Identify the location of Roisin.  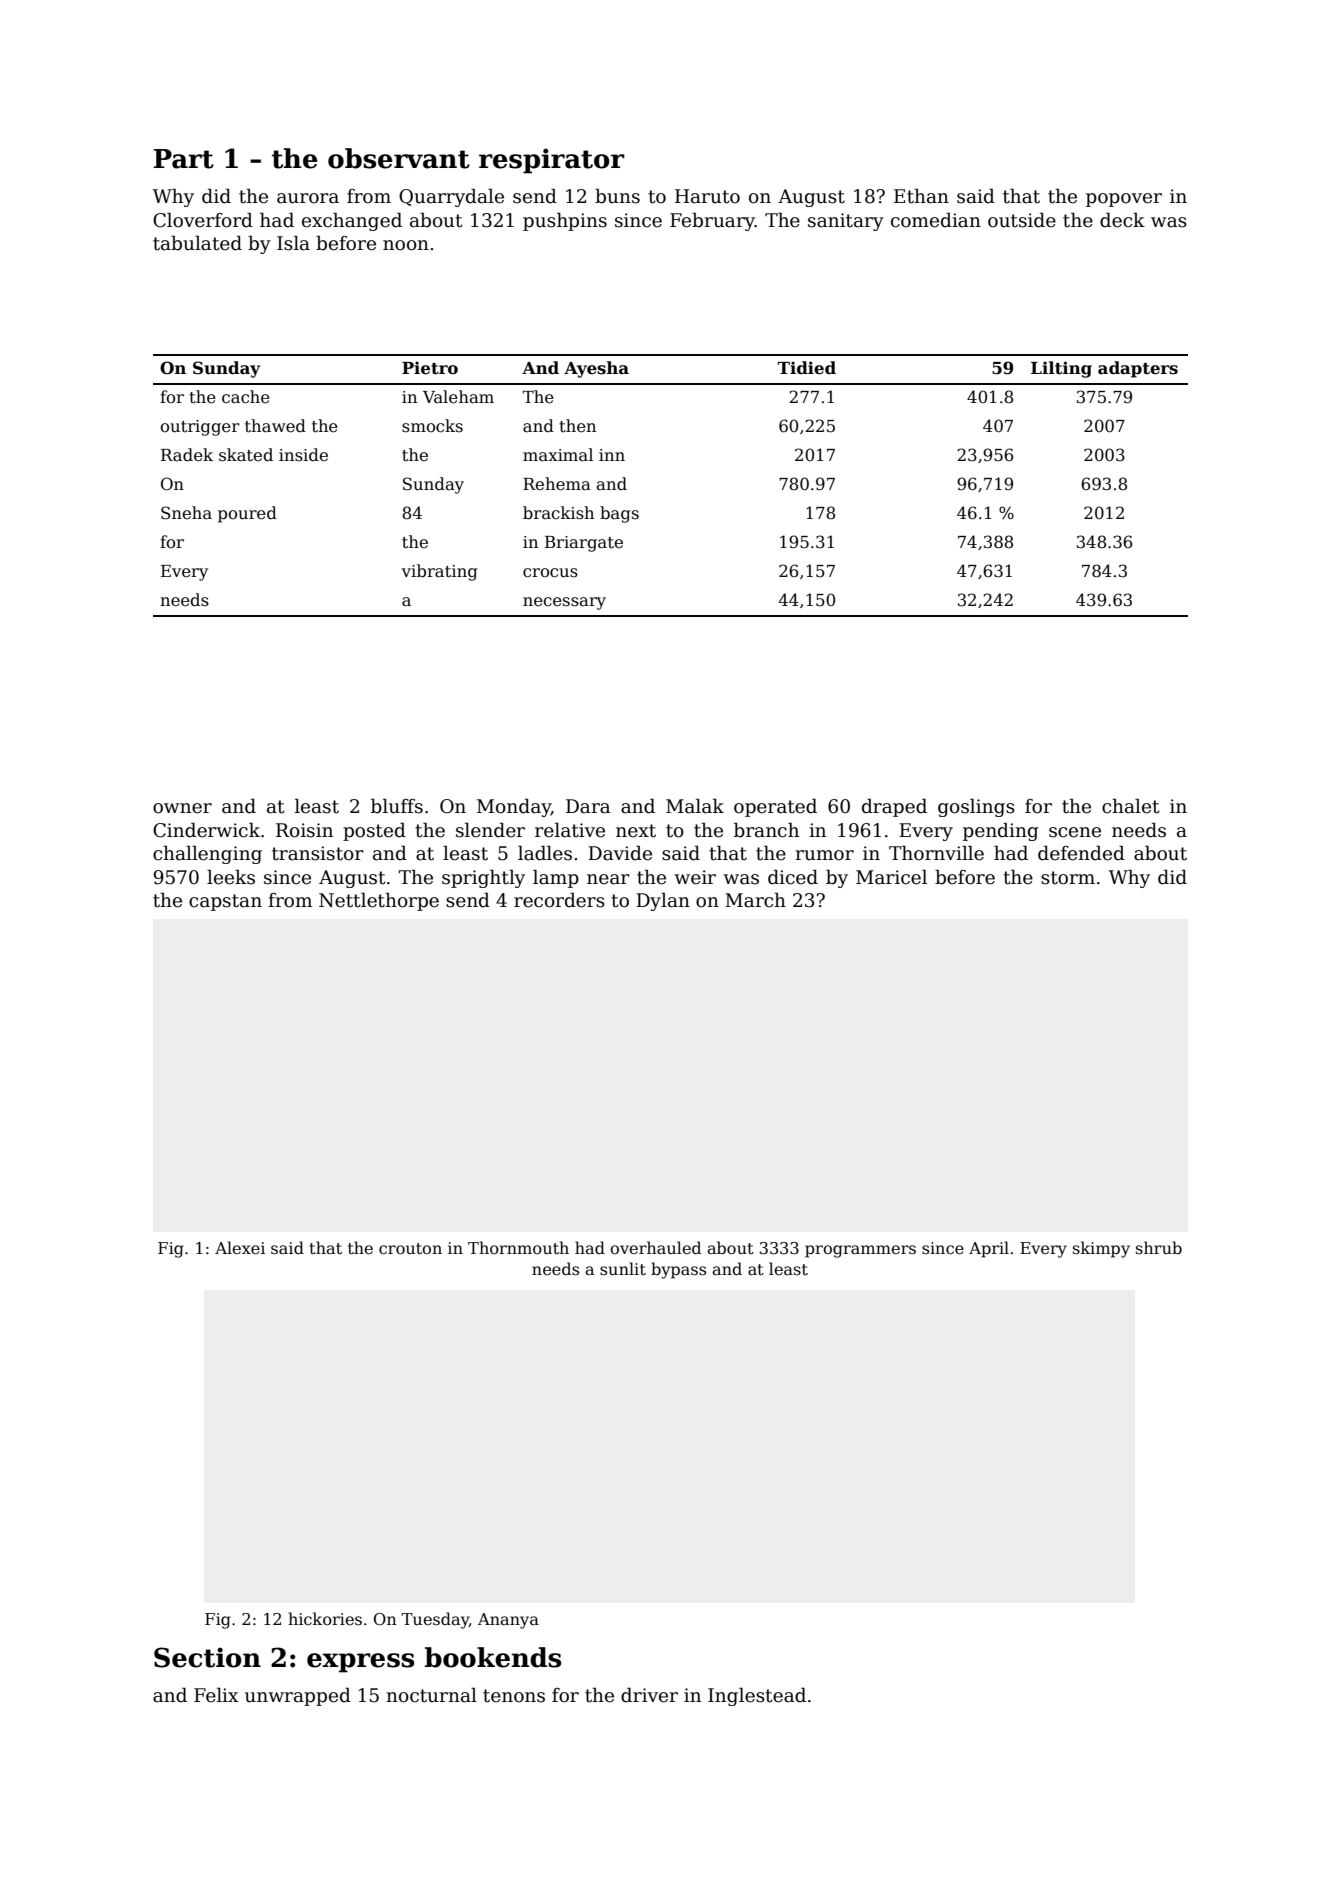
(304, 830).
